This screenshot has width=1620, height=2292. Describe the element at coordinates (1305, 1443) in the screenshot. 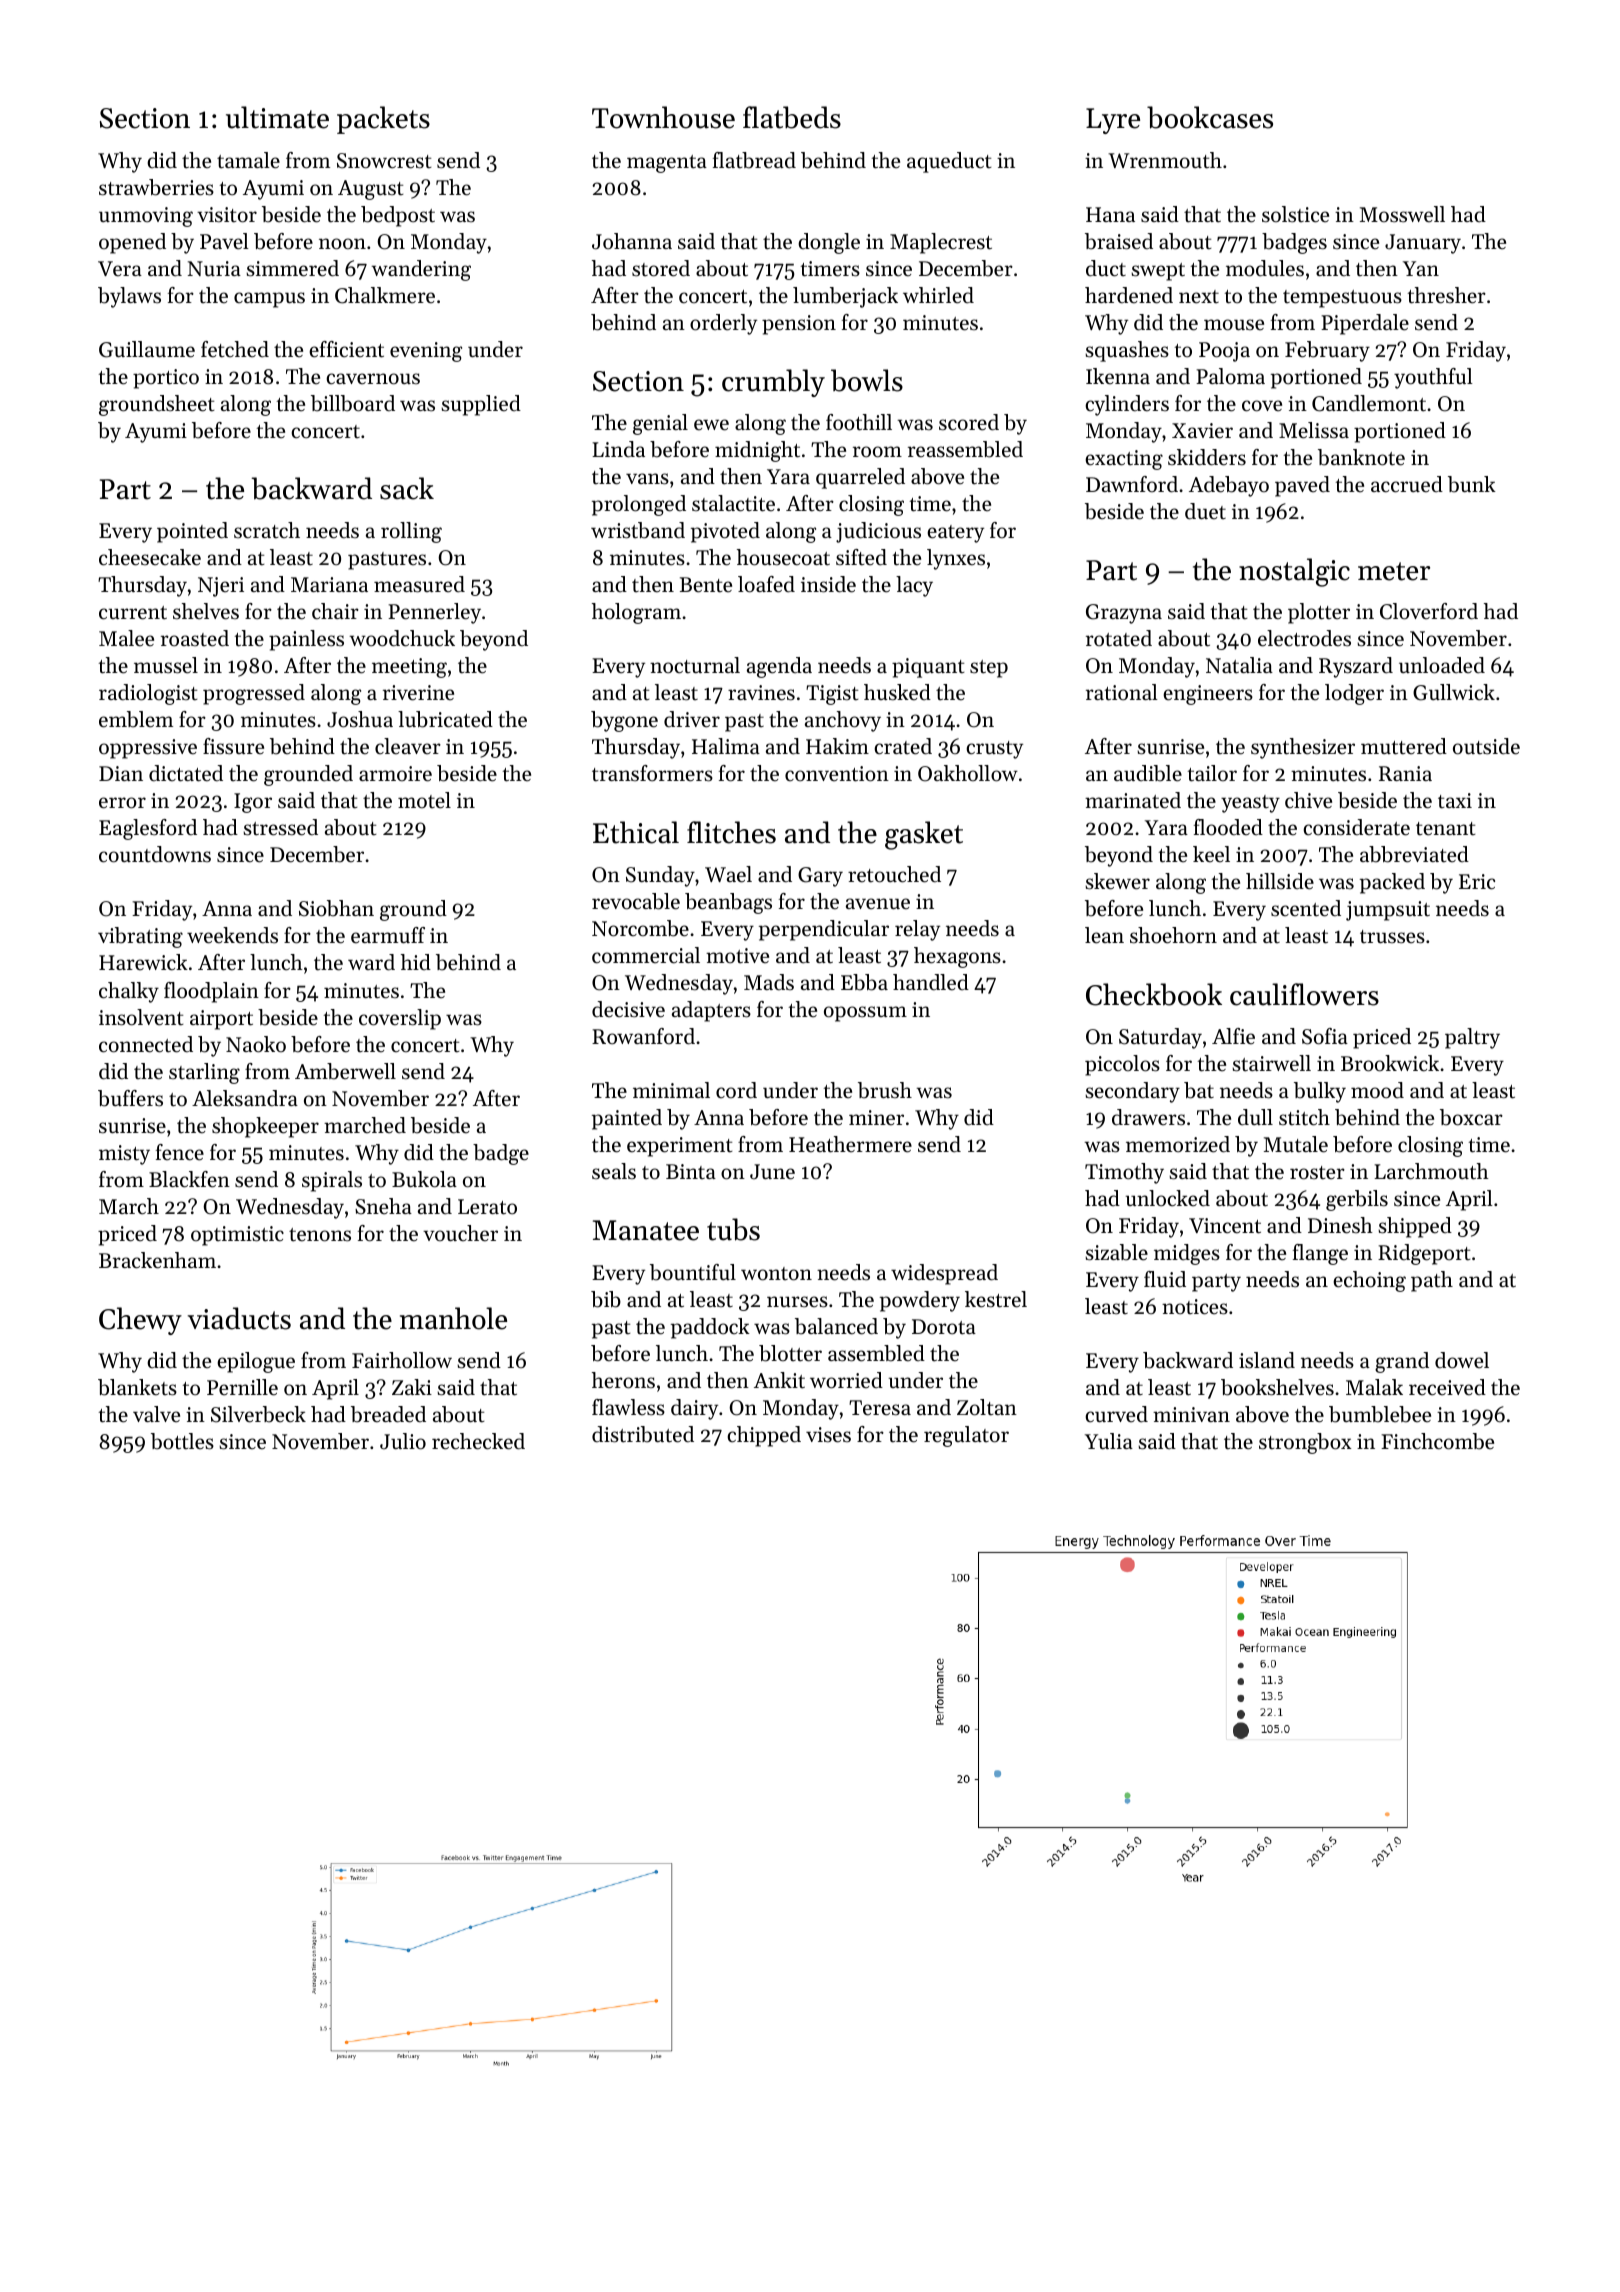

I see `strongbox` at that location.
